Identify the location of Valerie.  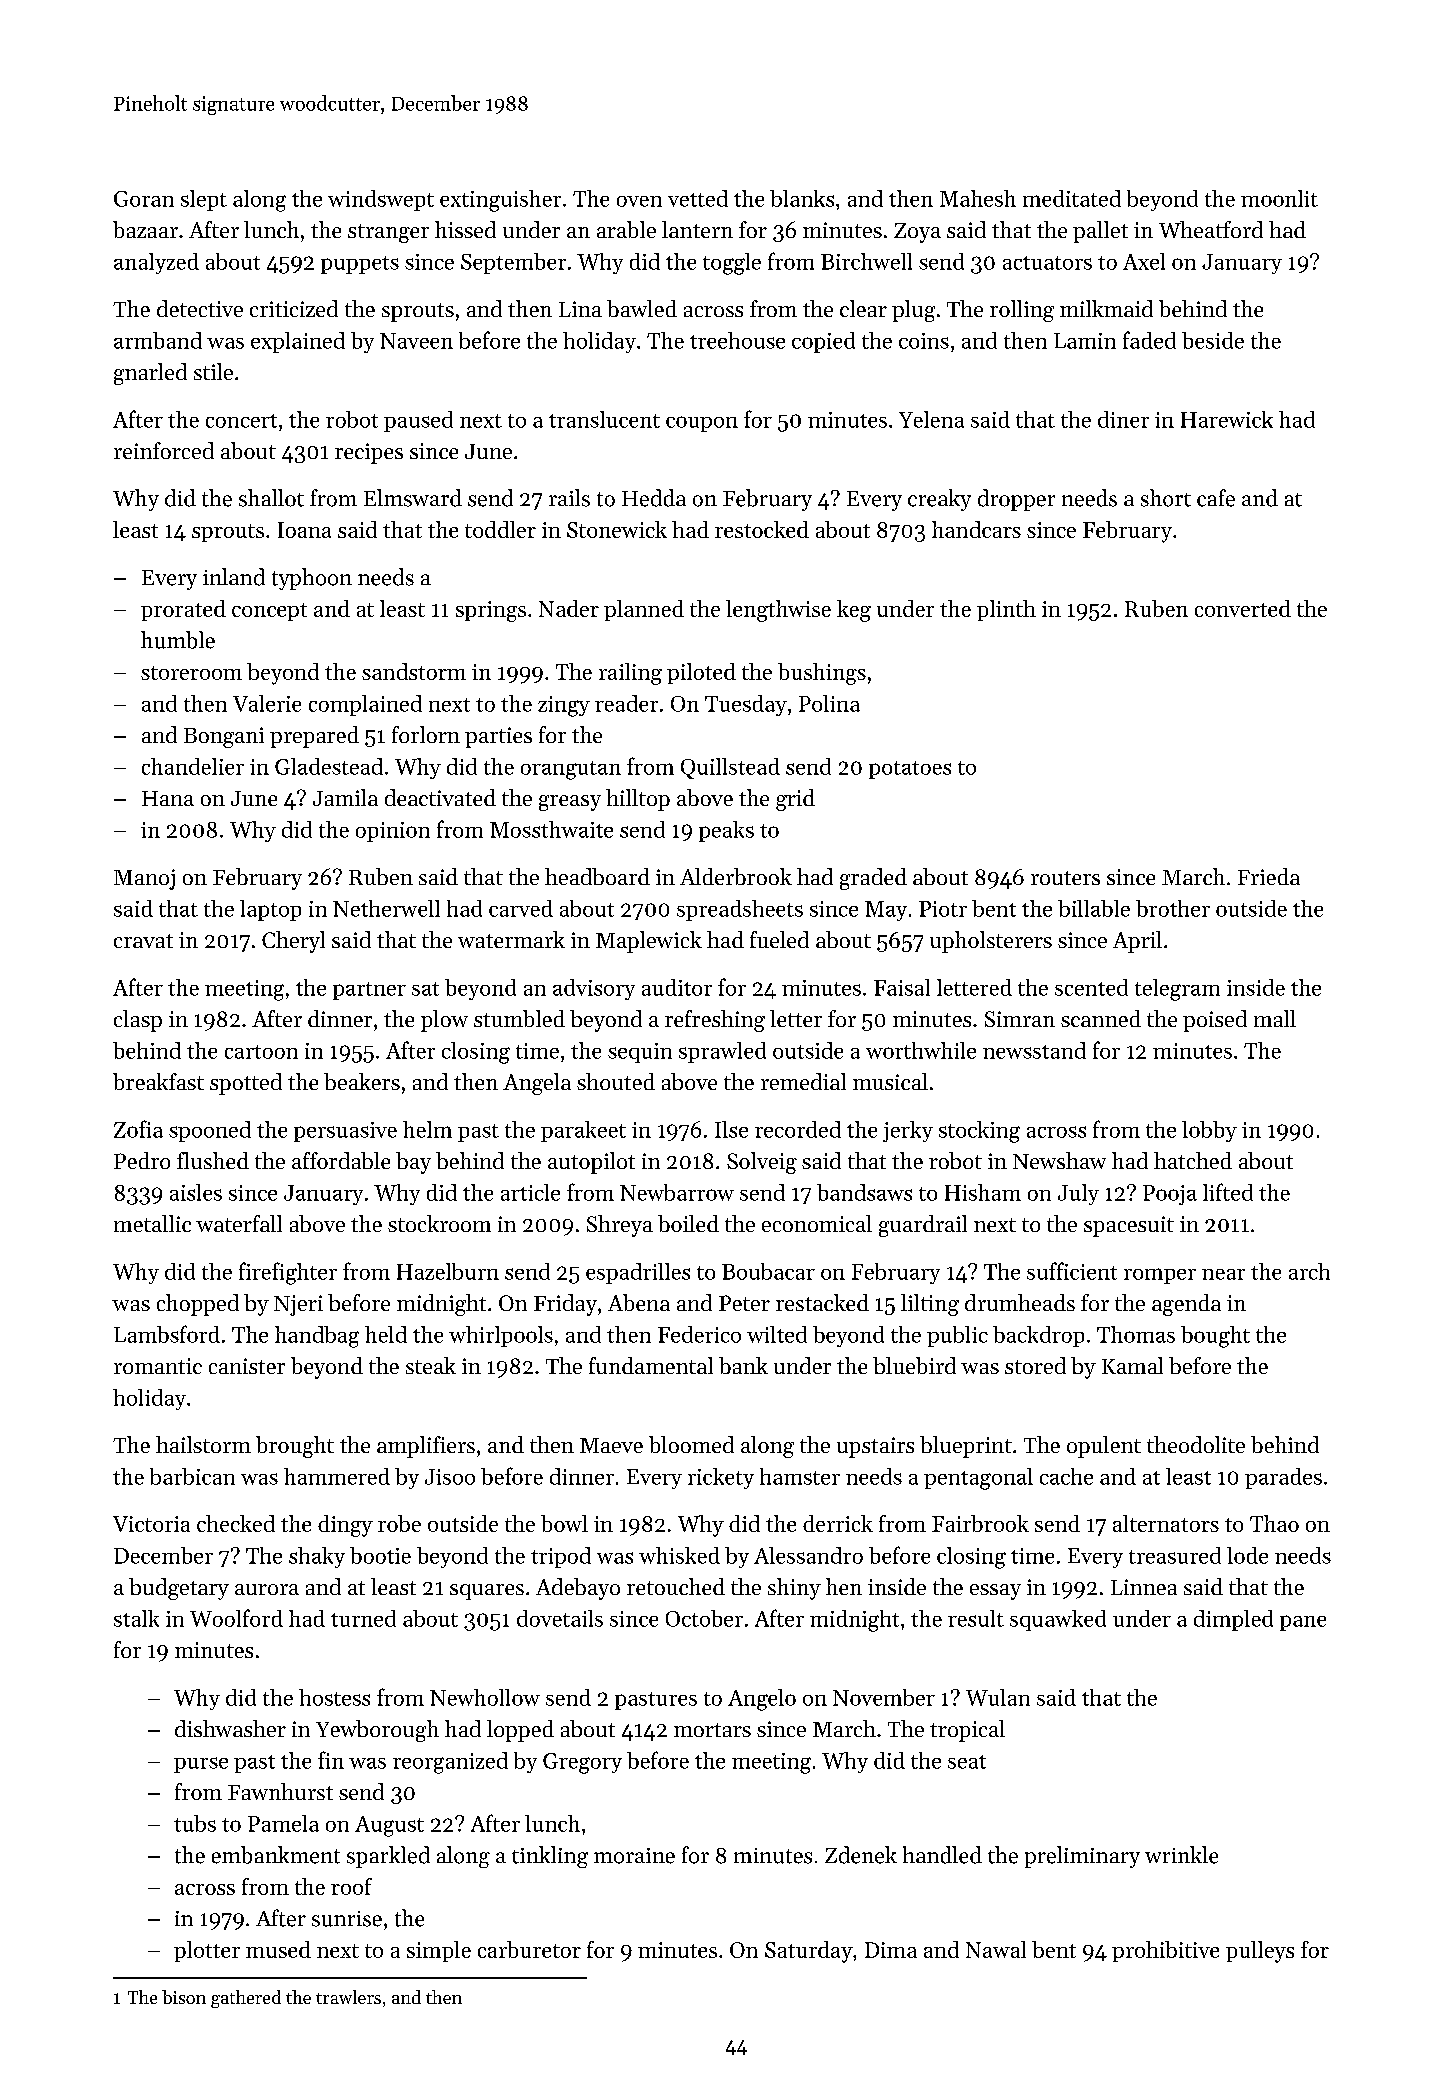
(267, 703).
